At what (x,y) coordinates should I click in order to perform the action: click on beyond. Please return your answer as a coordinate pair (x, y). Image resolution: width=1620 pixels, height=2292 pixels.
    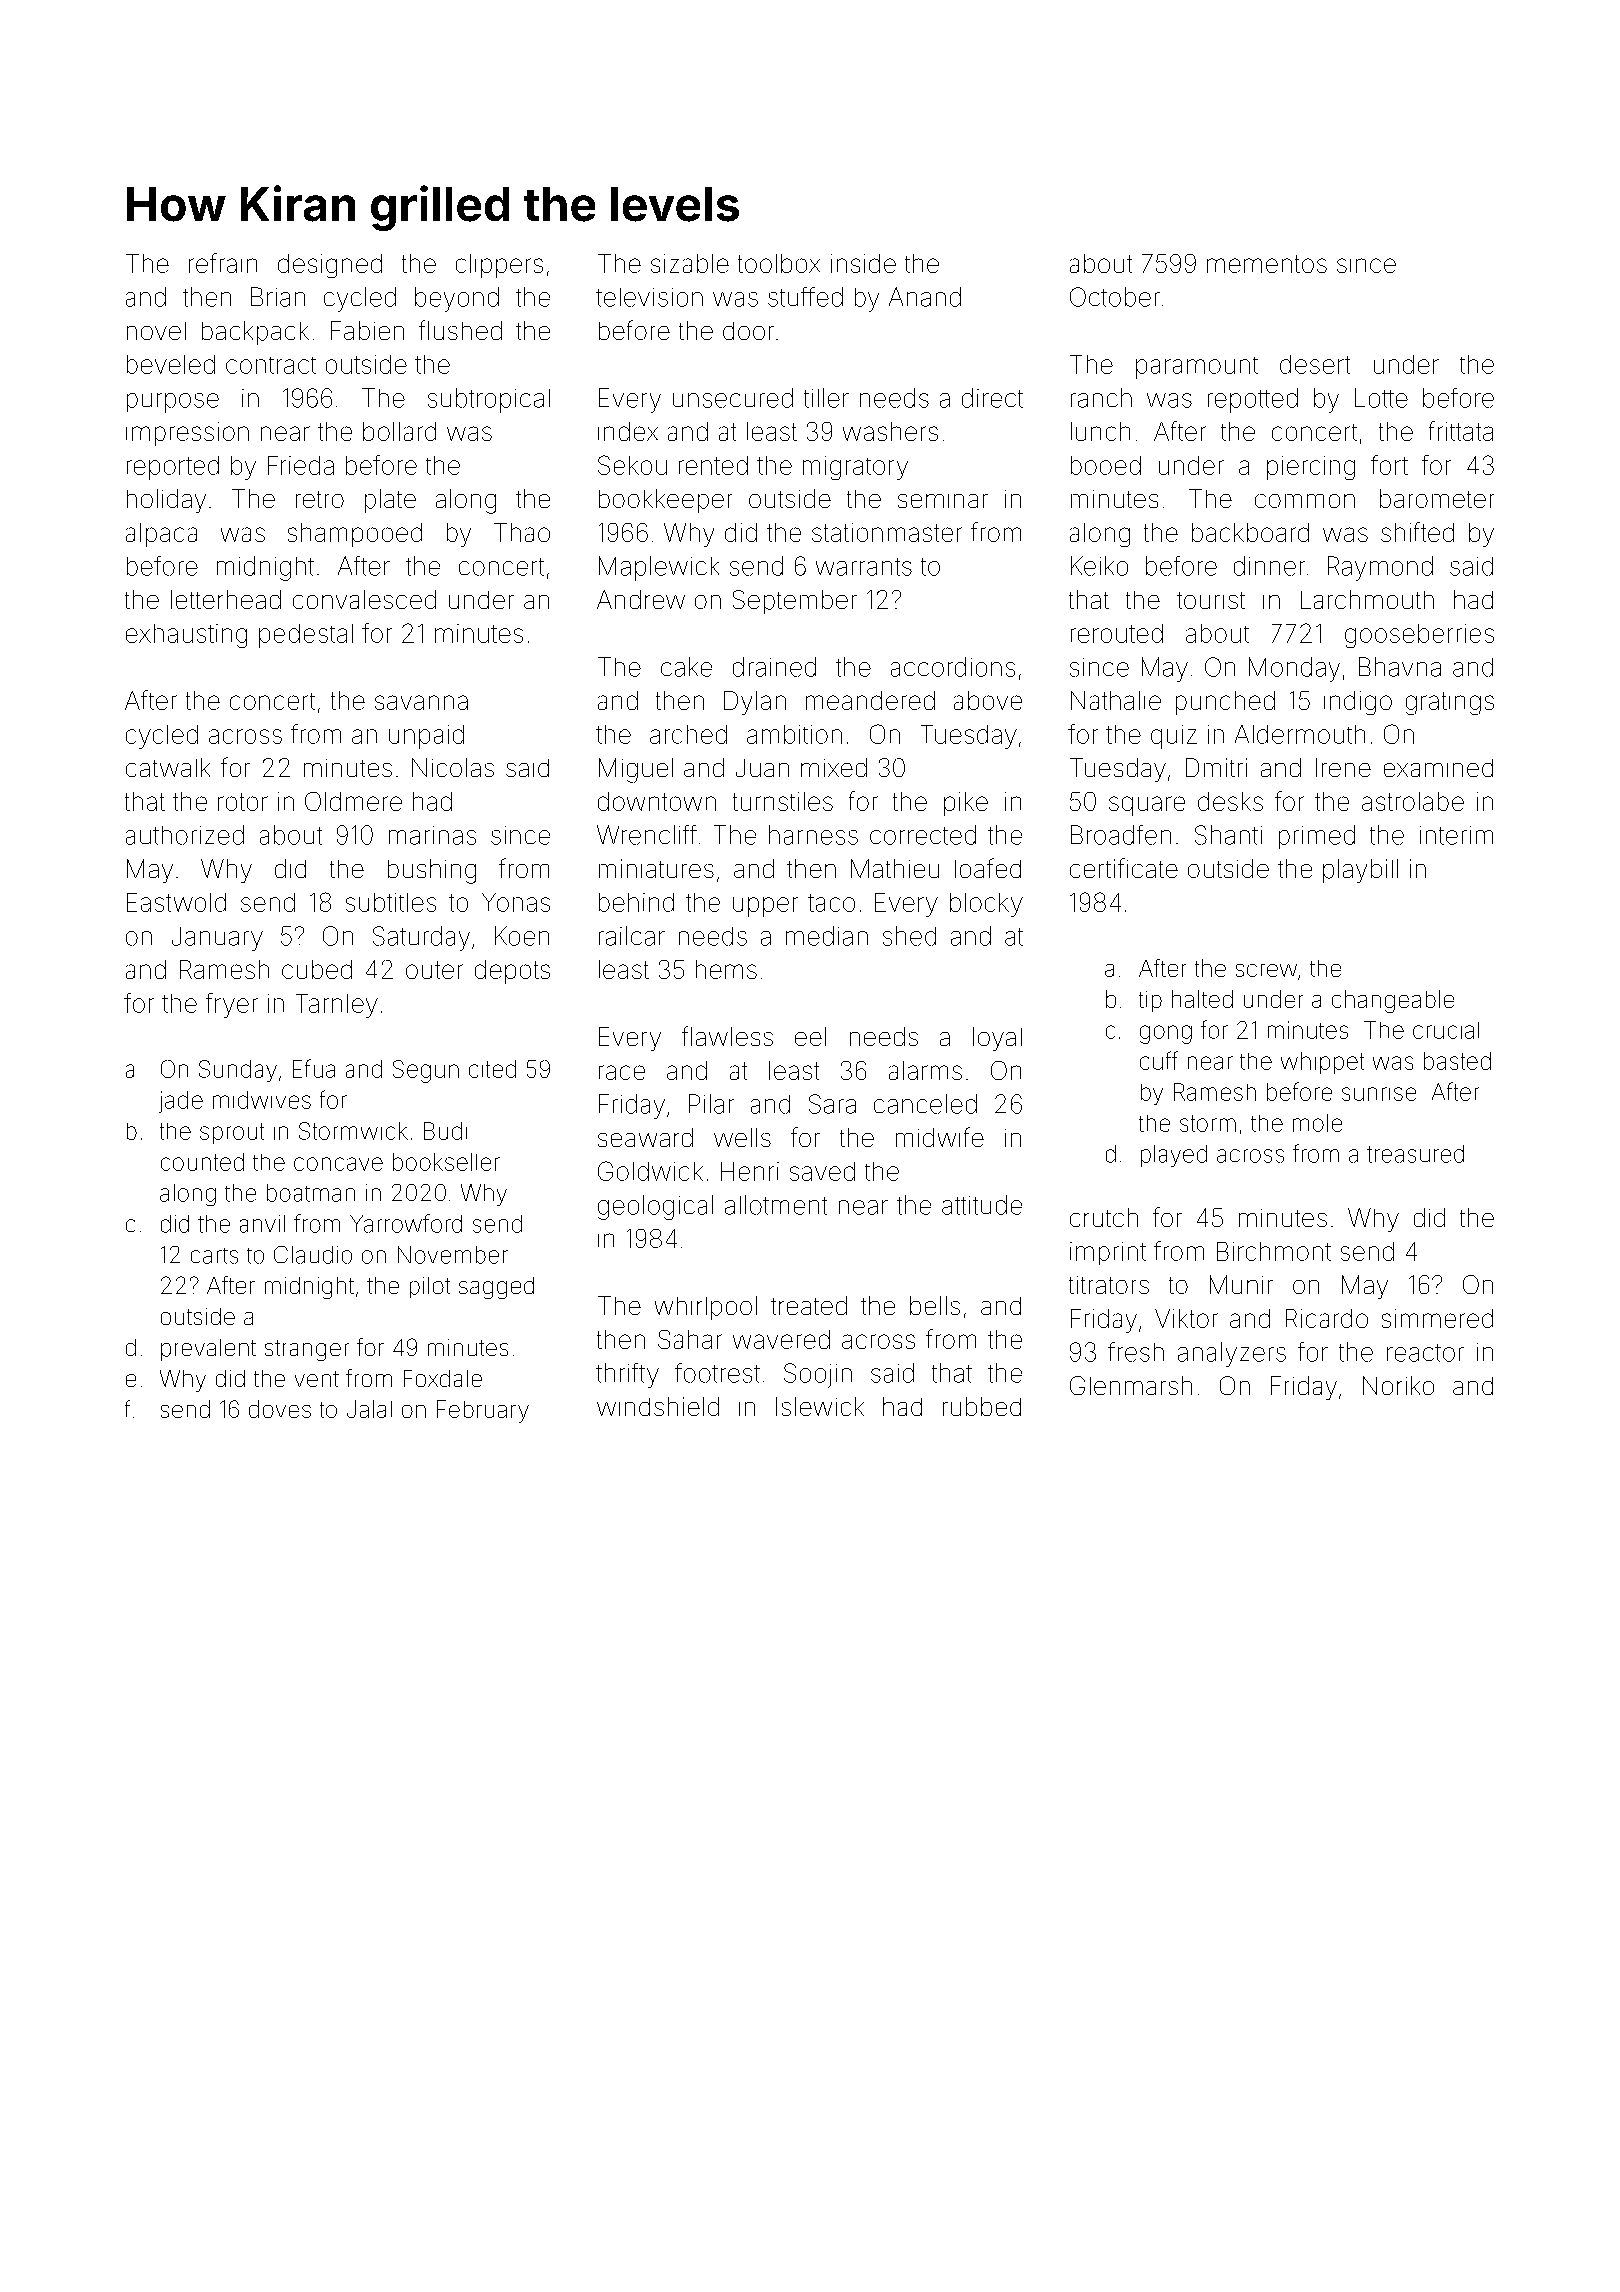
    Looking at the image, I should click on (457, 299).
